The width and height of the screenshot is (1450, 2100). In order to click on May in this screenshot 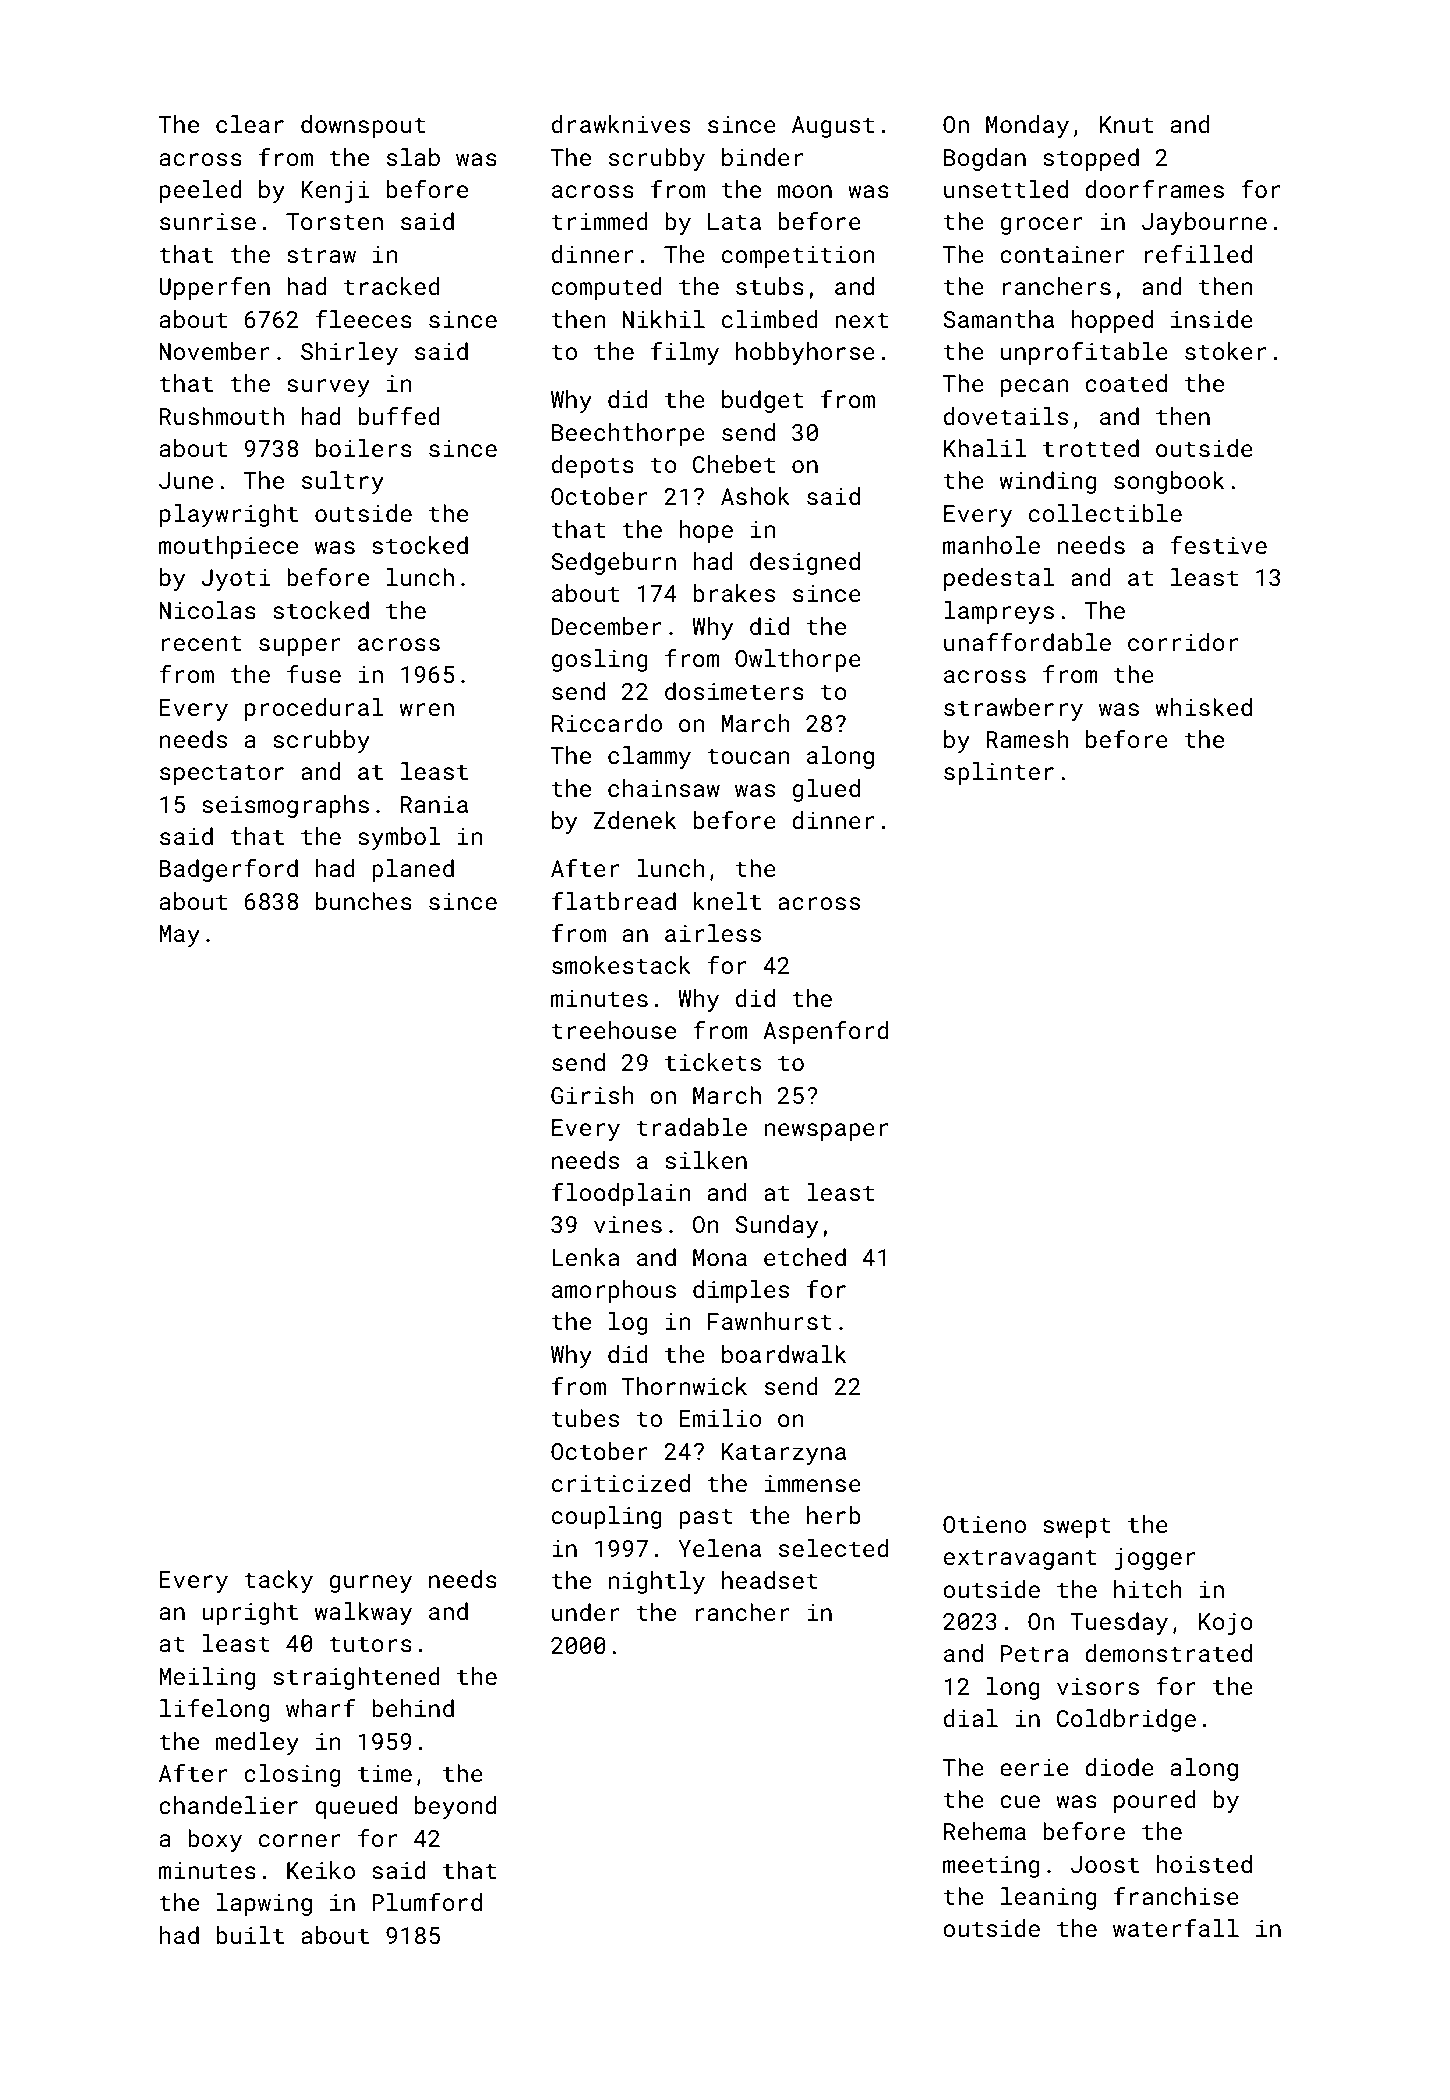, I will do `click(179, 936)`.
